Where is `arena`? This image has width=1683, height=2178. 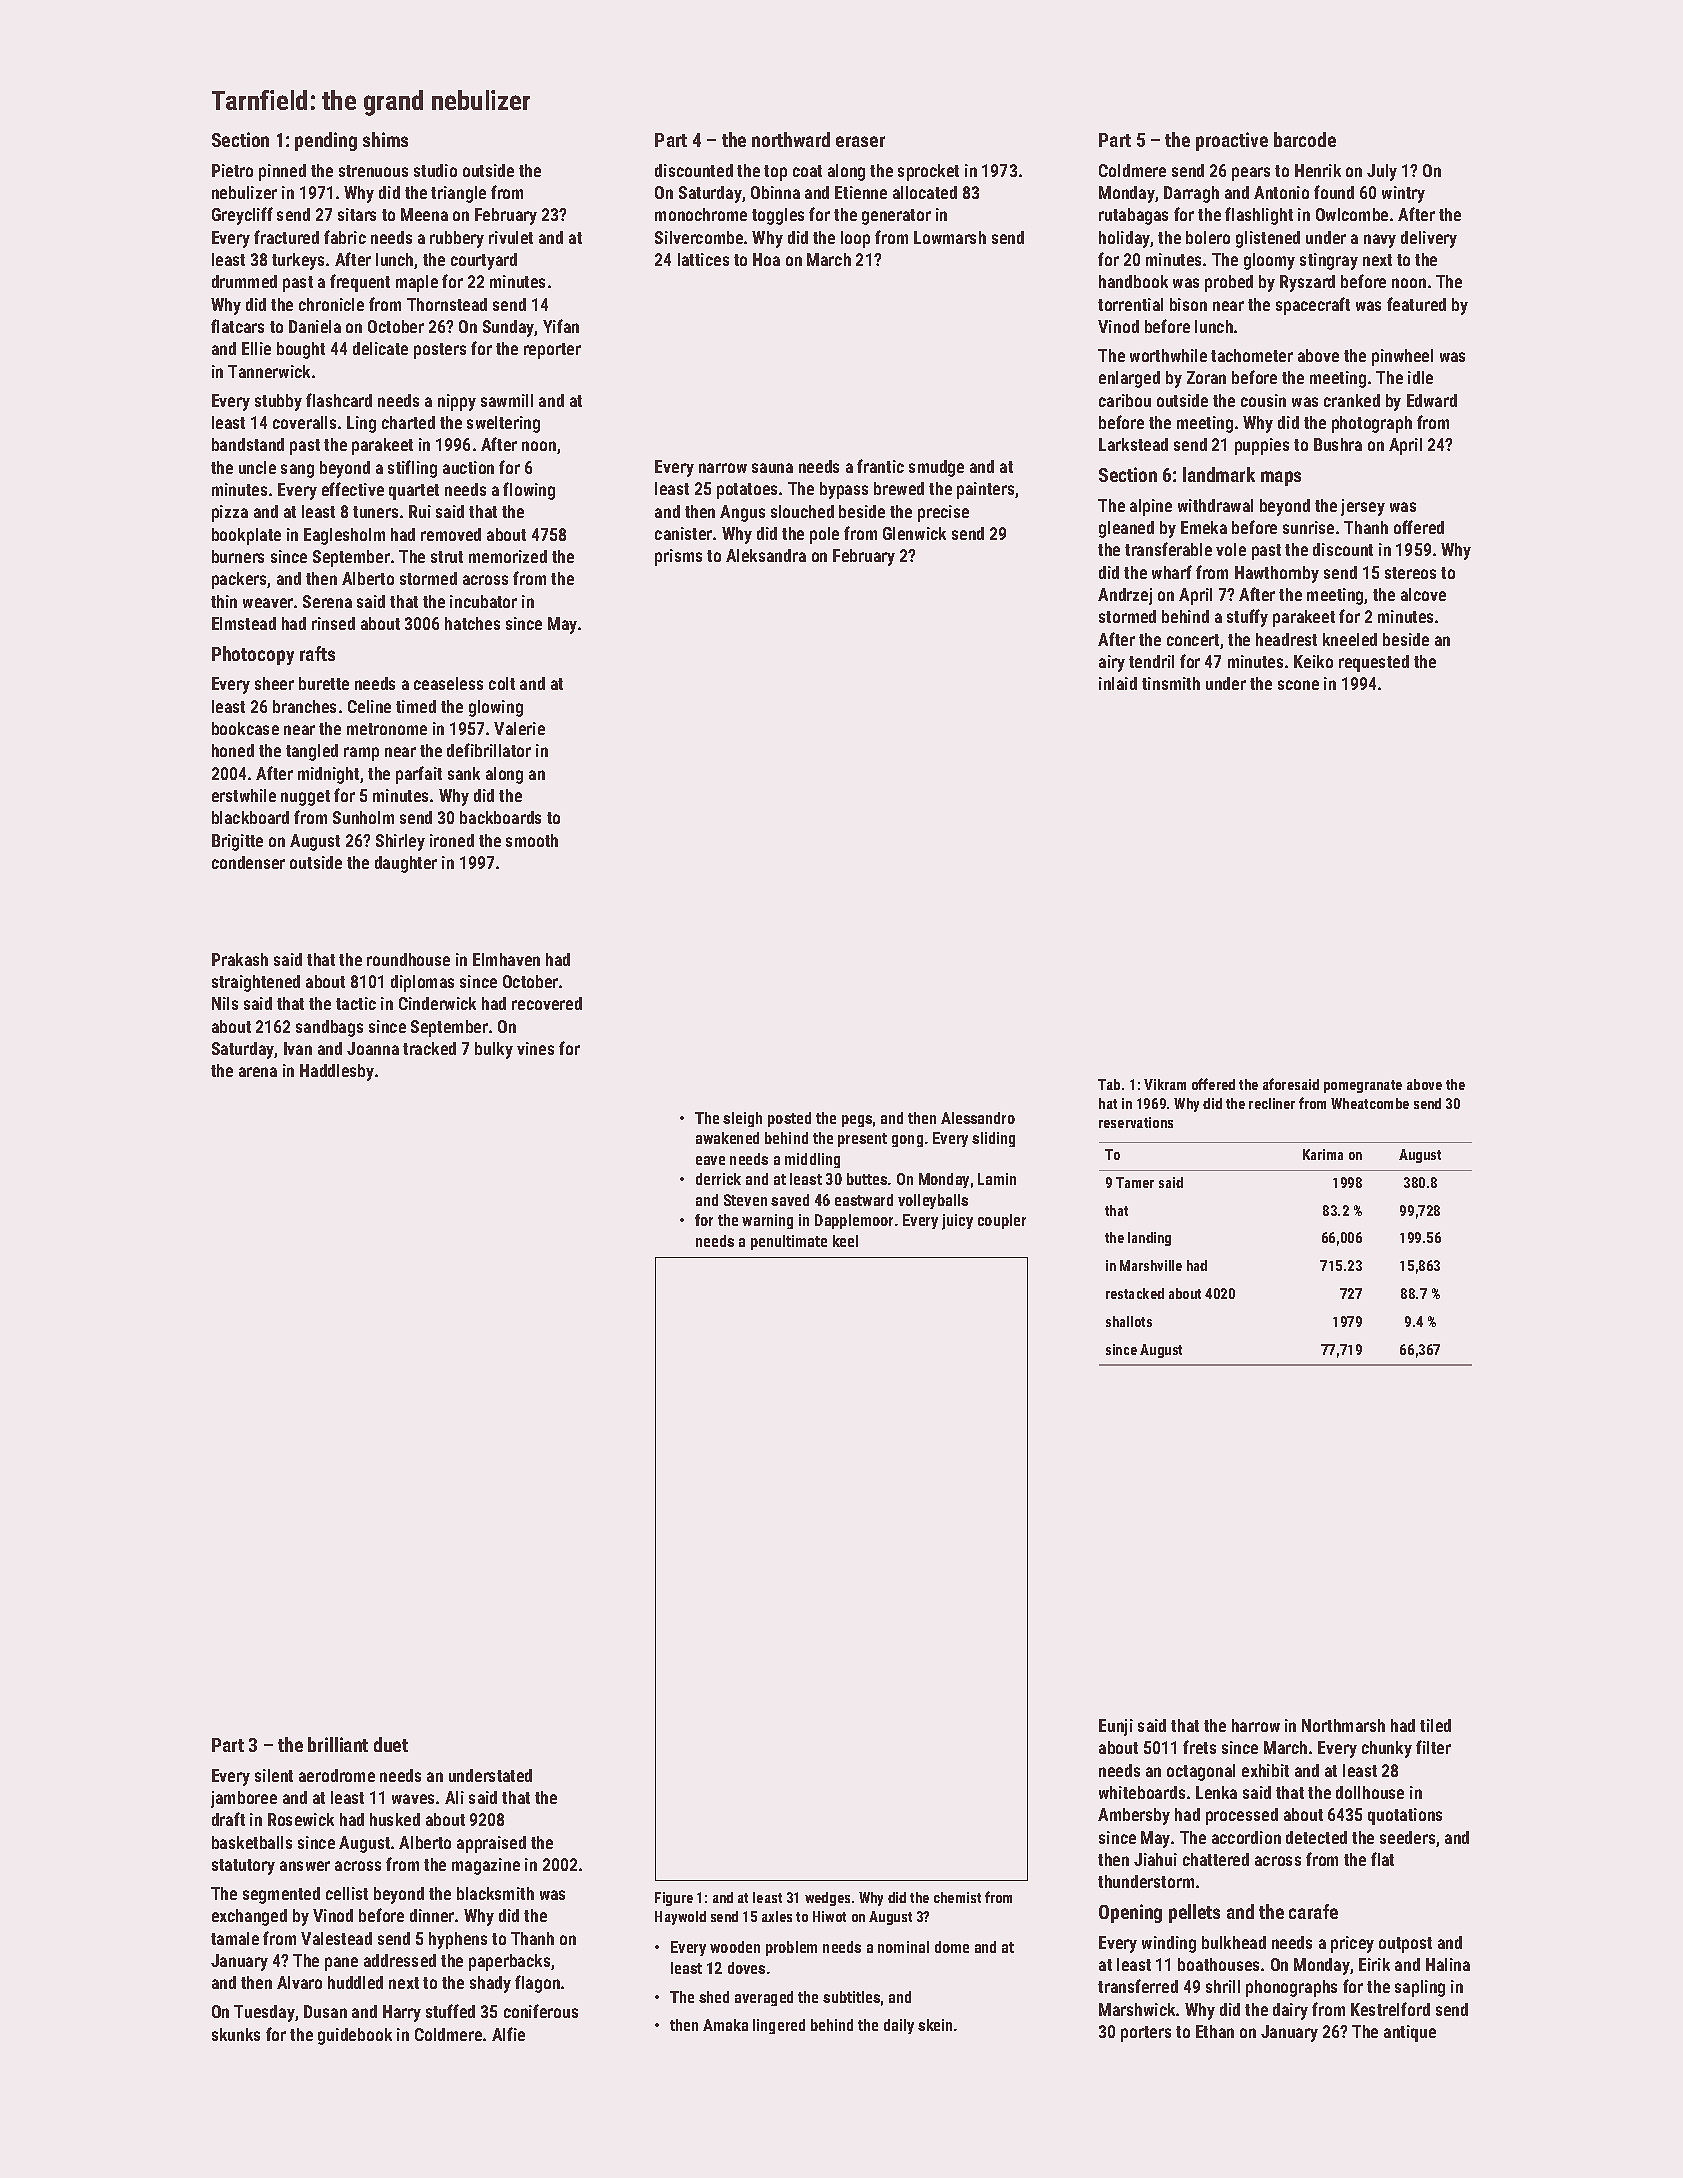
arena is located at coordinates (258, 1072).
